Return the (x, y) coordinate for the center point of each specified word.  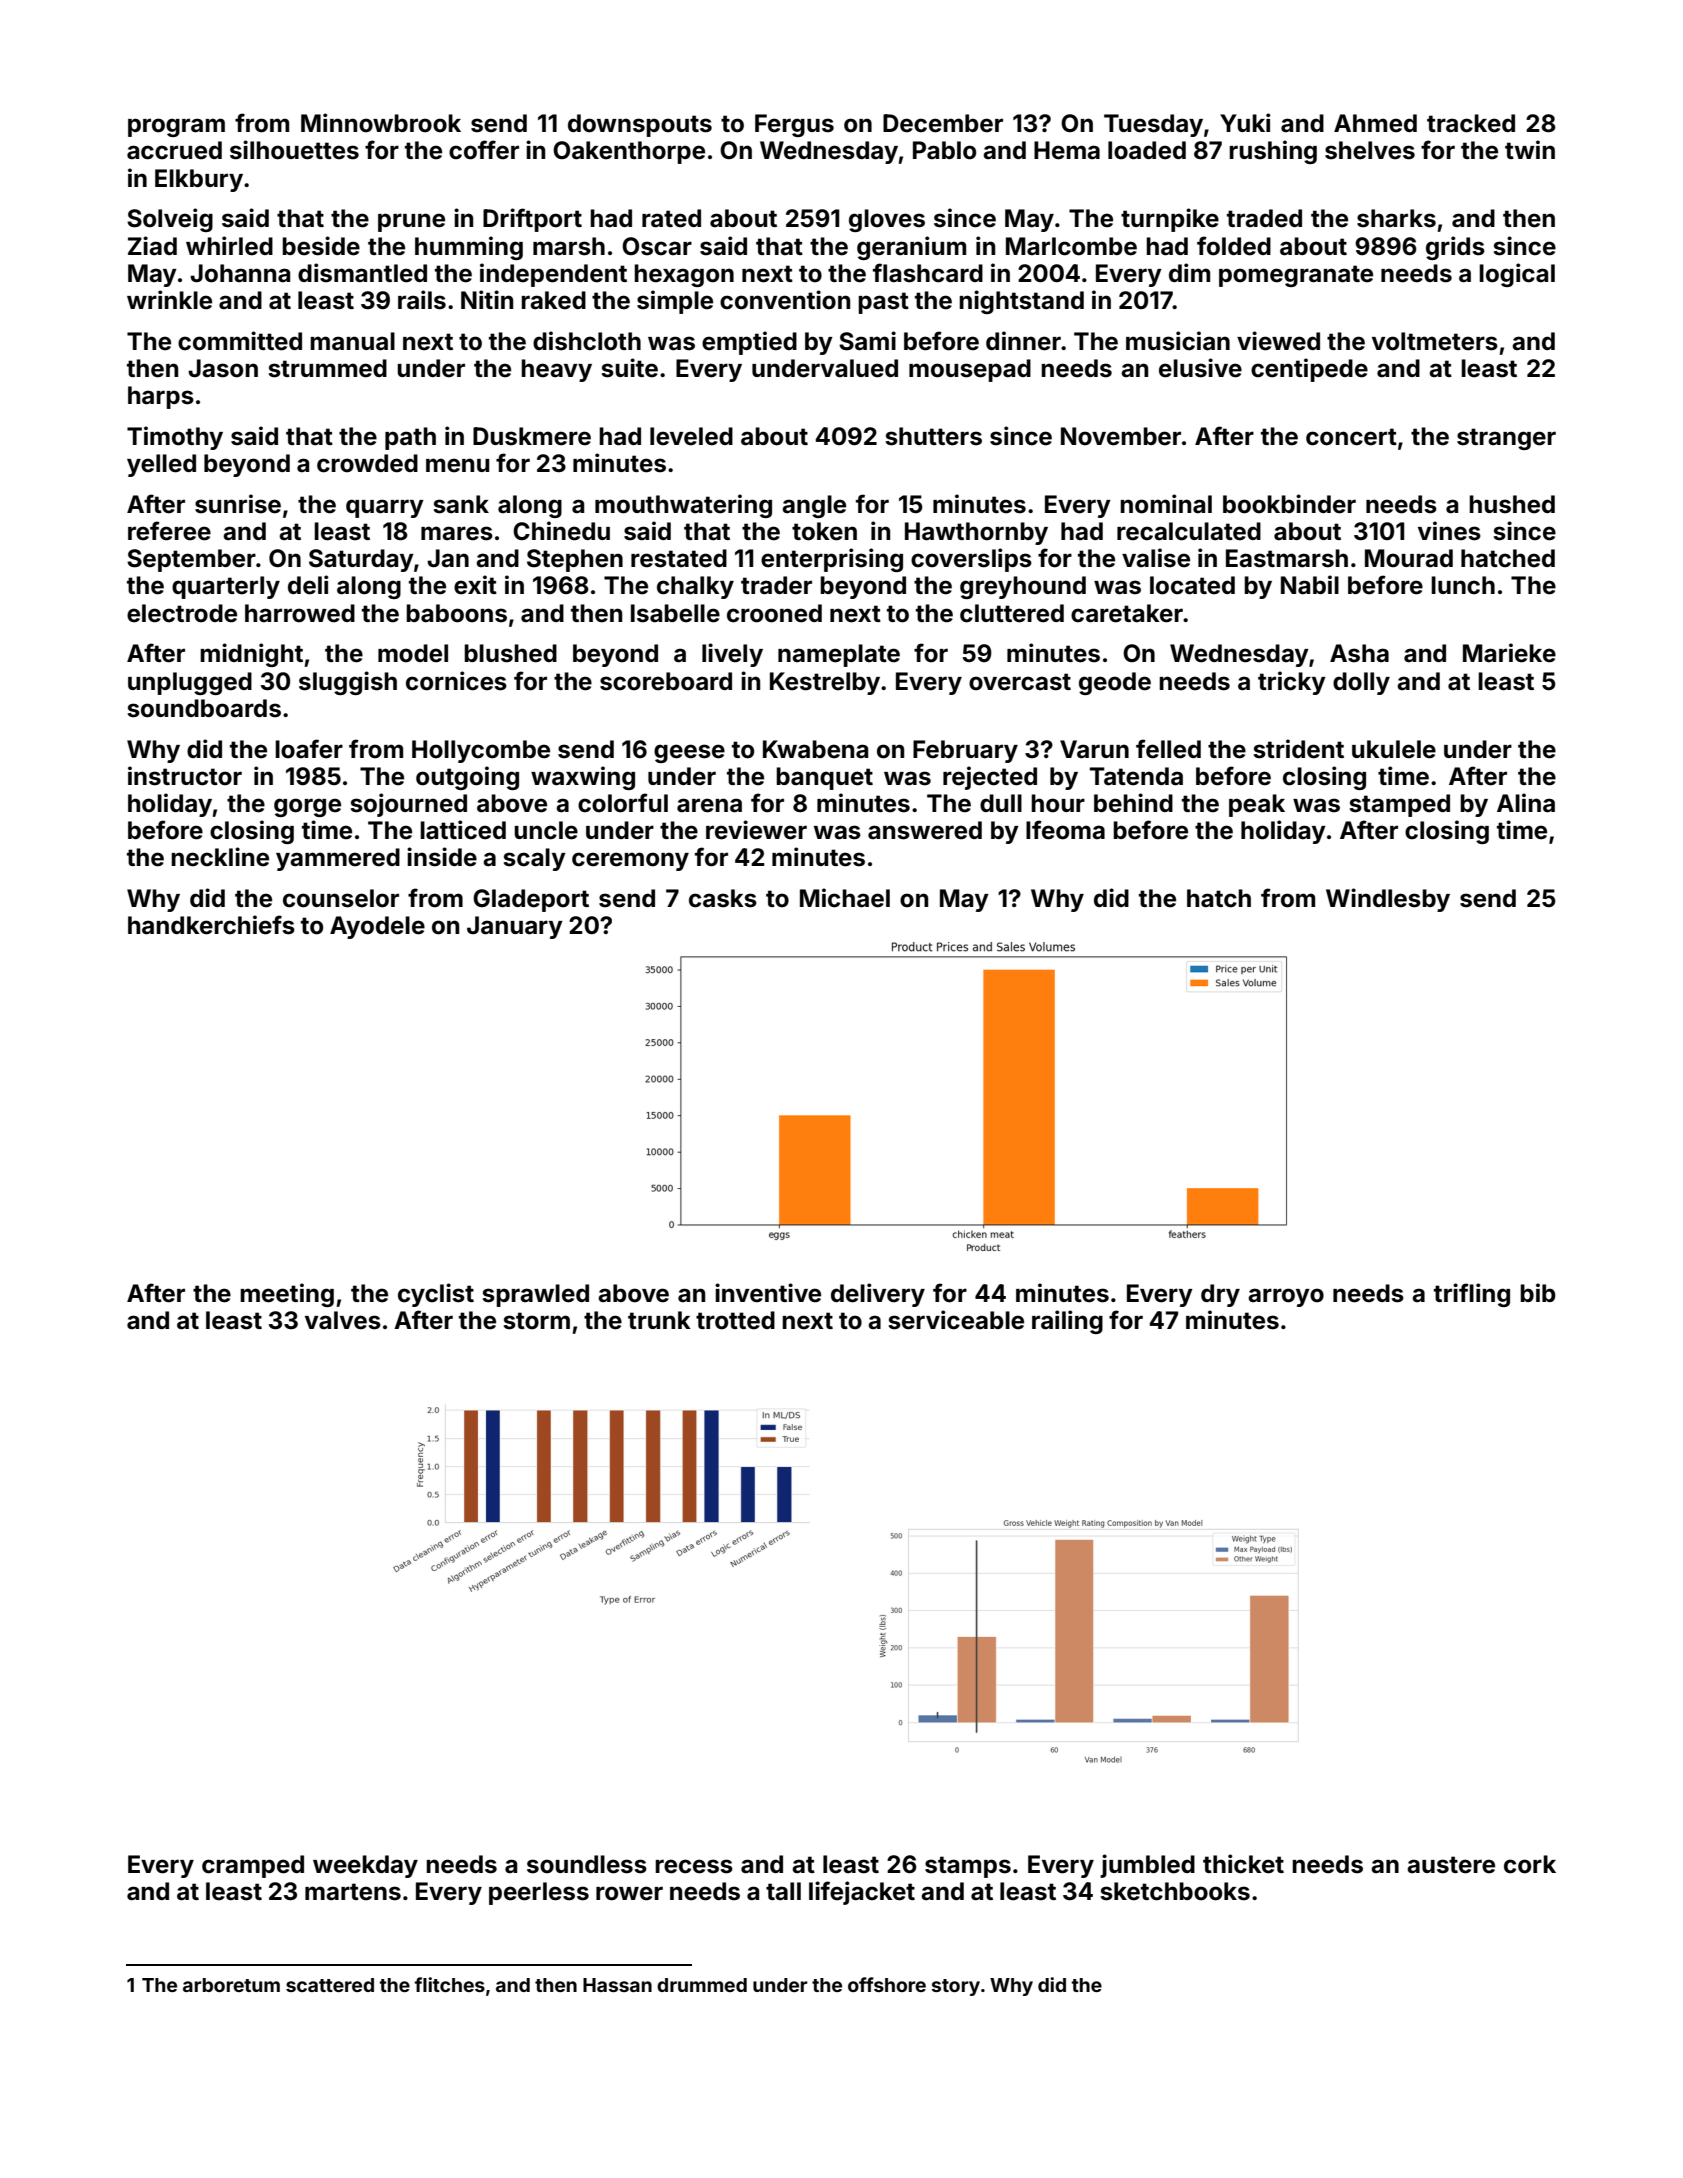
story (956, 1987)
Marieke (1509, 653)
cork (1530, 1864)
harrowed (300, 613)
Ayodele (377, 927)
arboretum (231, 1985)
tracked (1471, 123)
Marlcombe (1071, 246)
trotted (735, 1320)
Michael (845, 898)
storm (536, 1321)
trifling (1472, 1295)
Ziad (152, 246)
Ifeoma (1065, 830)
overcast (1020, 682)
